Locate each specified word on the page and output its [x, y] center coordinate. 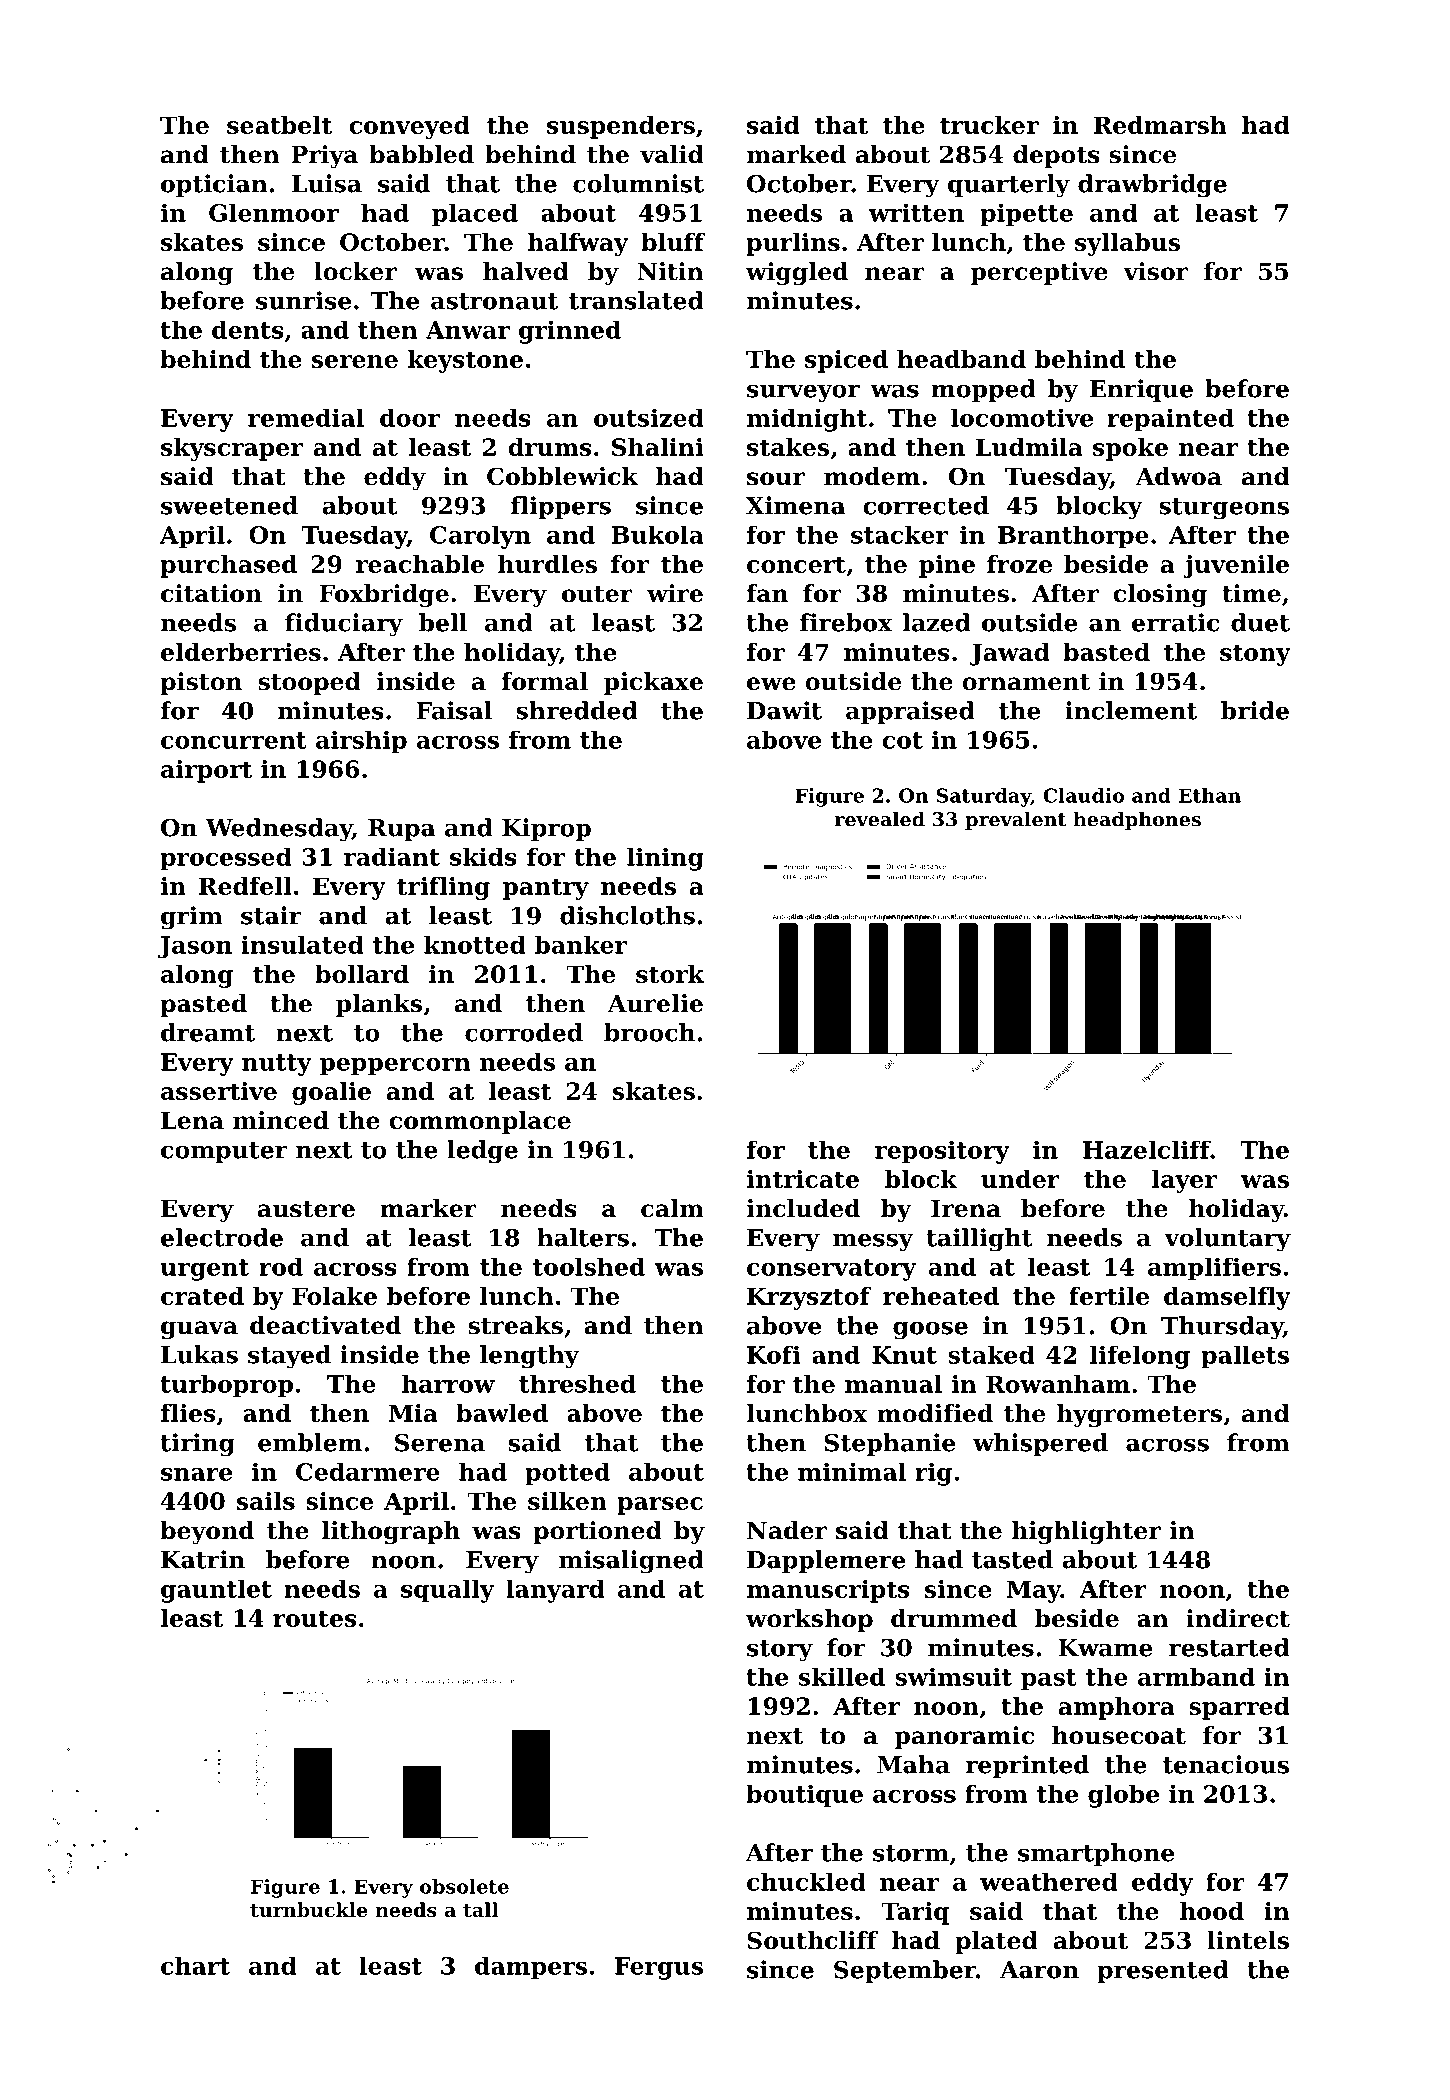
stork [670, 974]
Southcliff [812, 1940]
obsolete [464, 1886]
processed [226, 859]
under [1020, 1179]
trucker [989, 125]
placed [475, 215]
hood [1212, 1911]
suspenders [621, 127]
